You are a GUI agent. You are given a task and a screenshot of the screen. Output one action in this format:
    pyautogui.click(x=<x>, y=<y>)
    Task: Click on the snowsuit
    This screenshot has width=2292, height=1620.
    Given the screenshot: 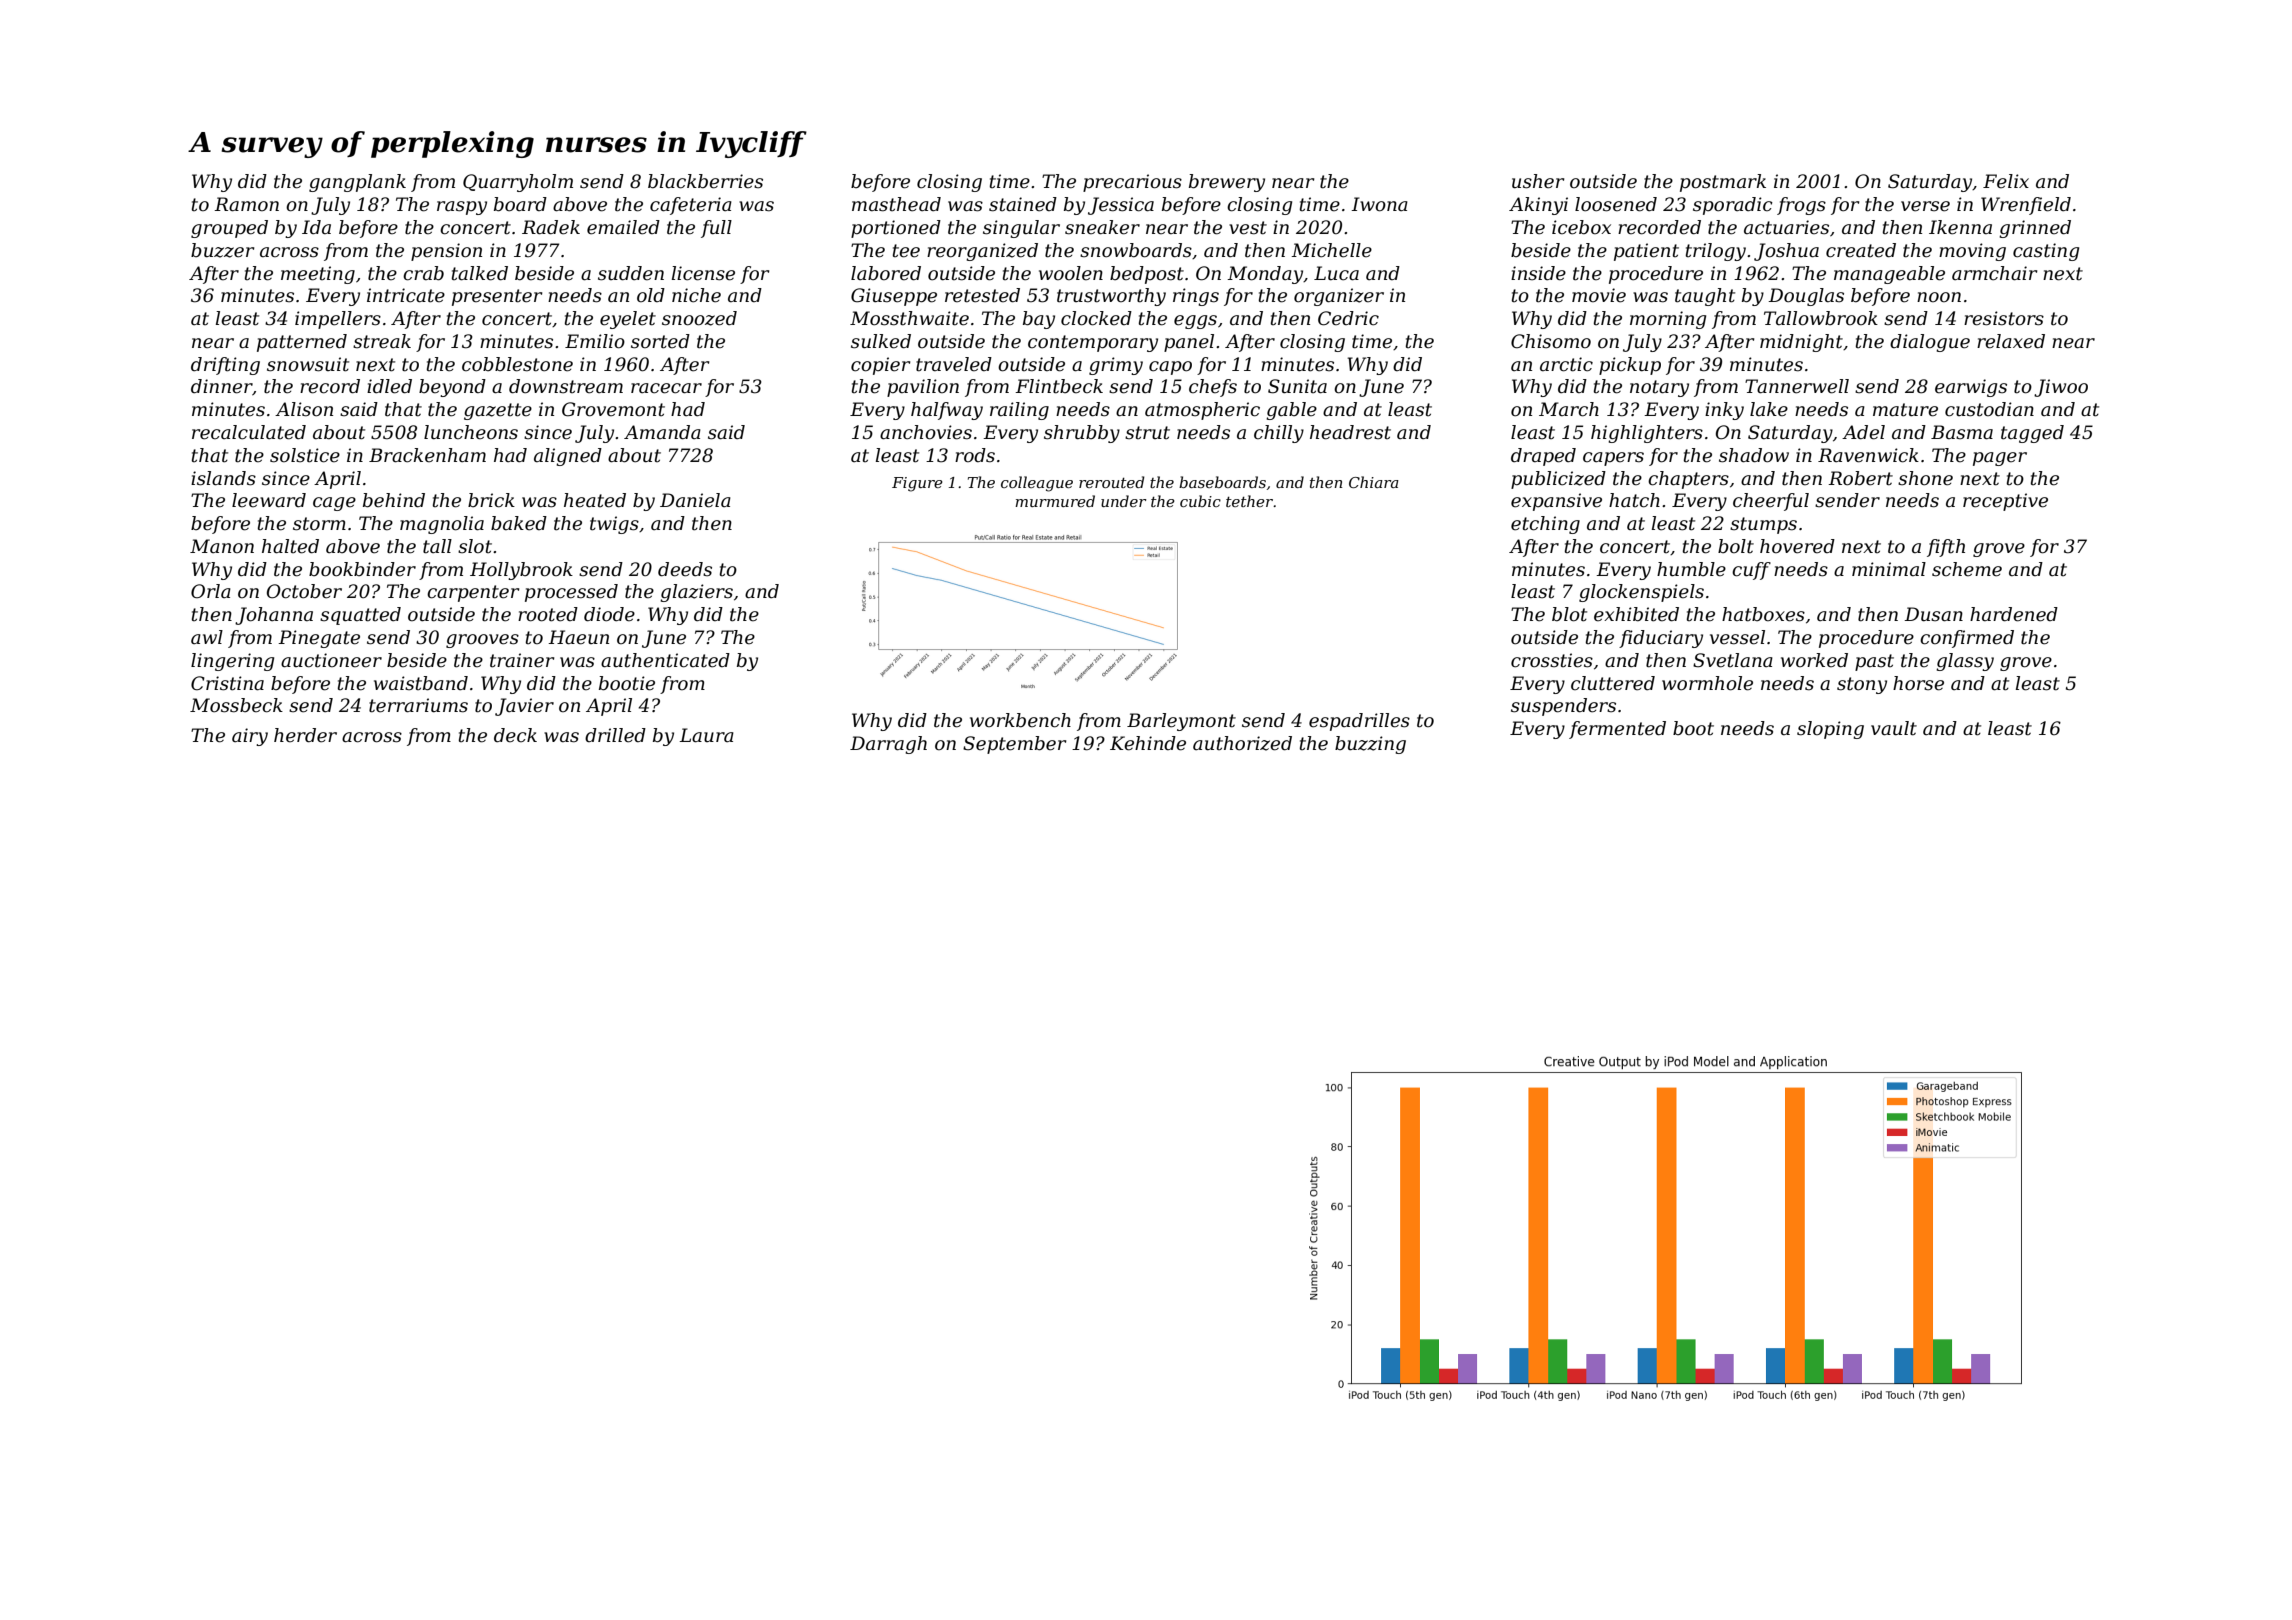 What is the action you would take?
    pyautogui.click(x=308, y=364)
